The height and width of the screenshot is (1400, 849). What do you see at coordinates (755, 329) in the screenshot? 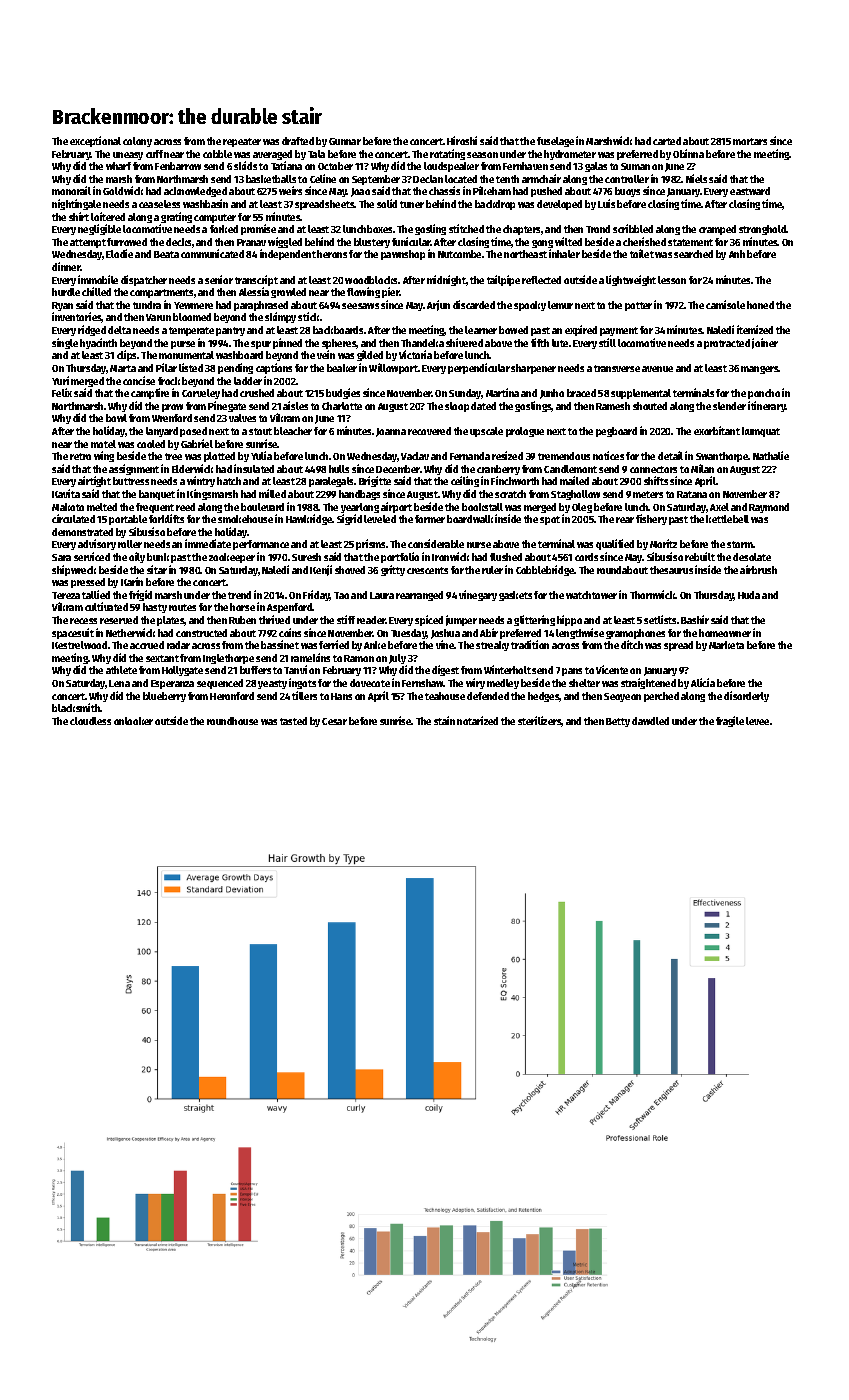
I see `itemized` at bounding box center [755, 329].
